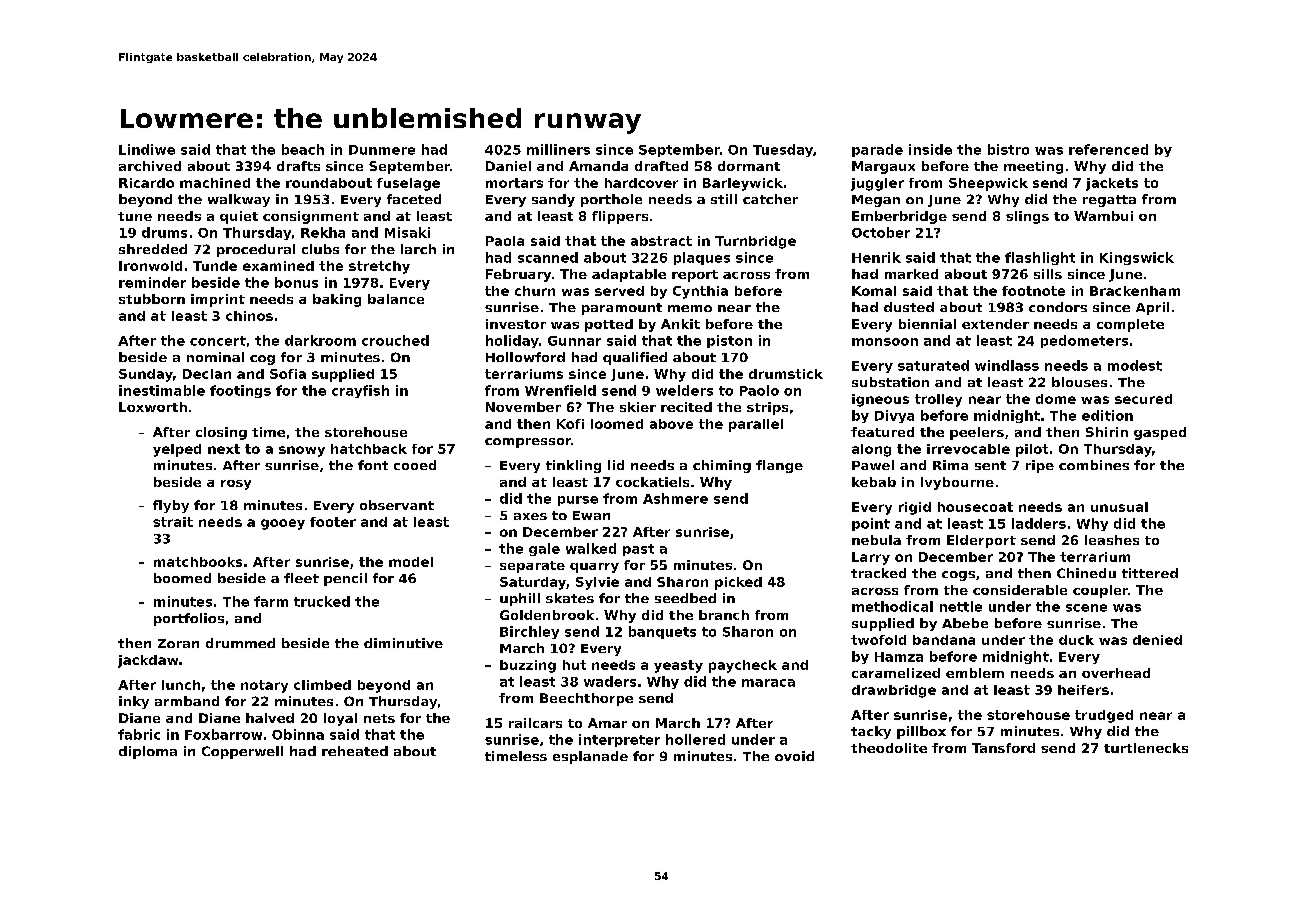 The height and width of the screenshot is (924, 1308). I want to click on Wrenfield, so click(560, 390).
